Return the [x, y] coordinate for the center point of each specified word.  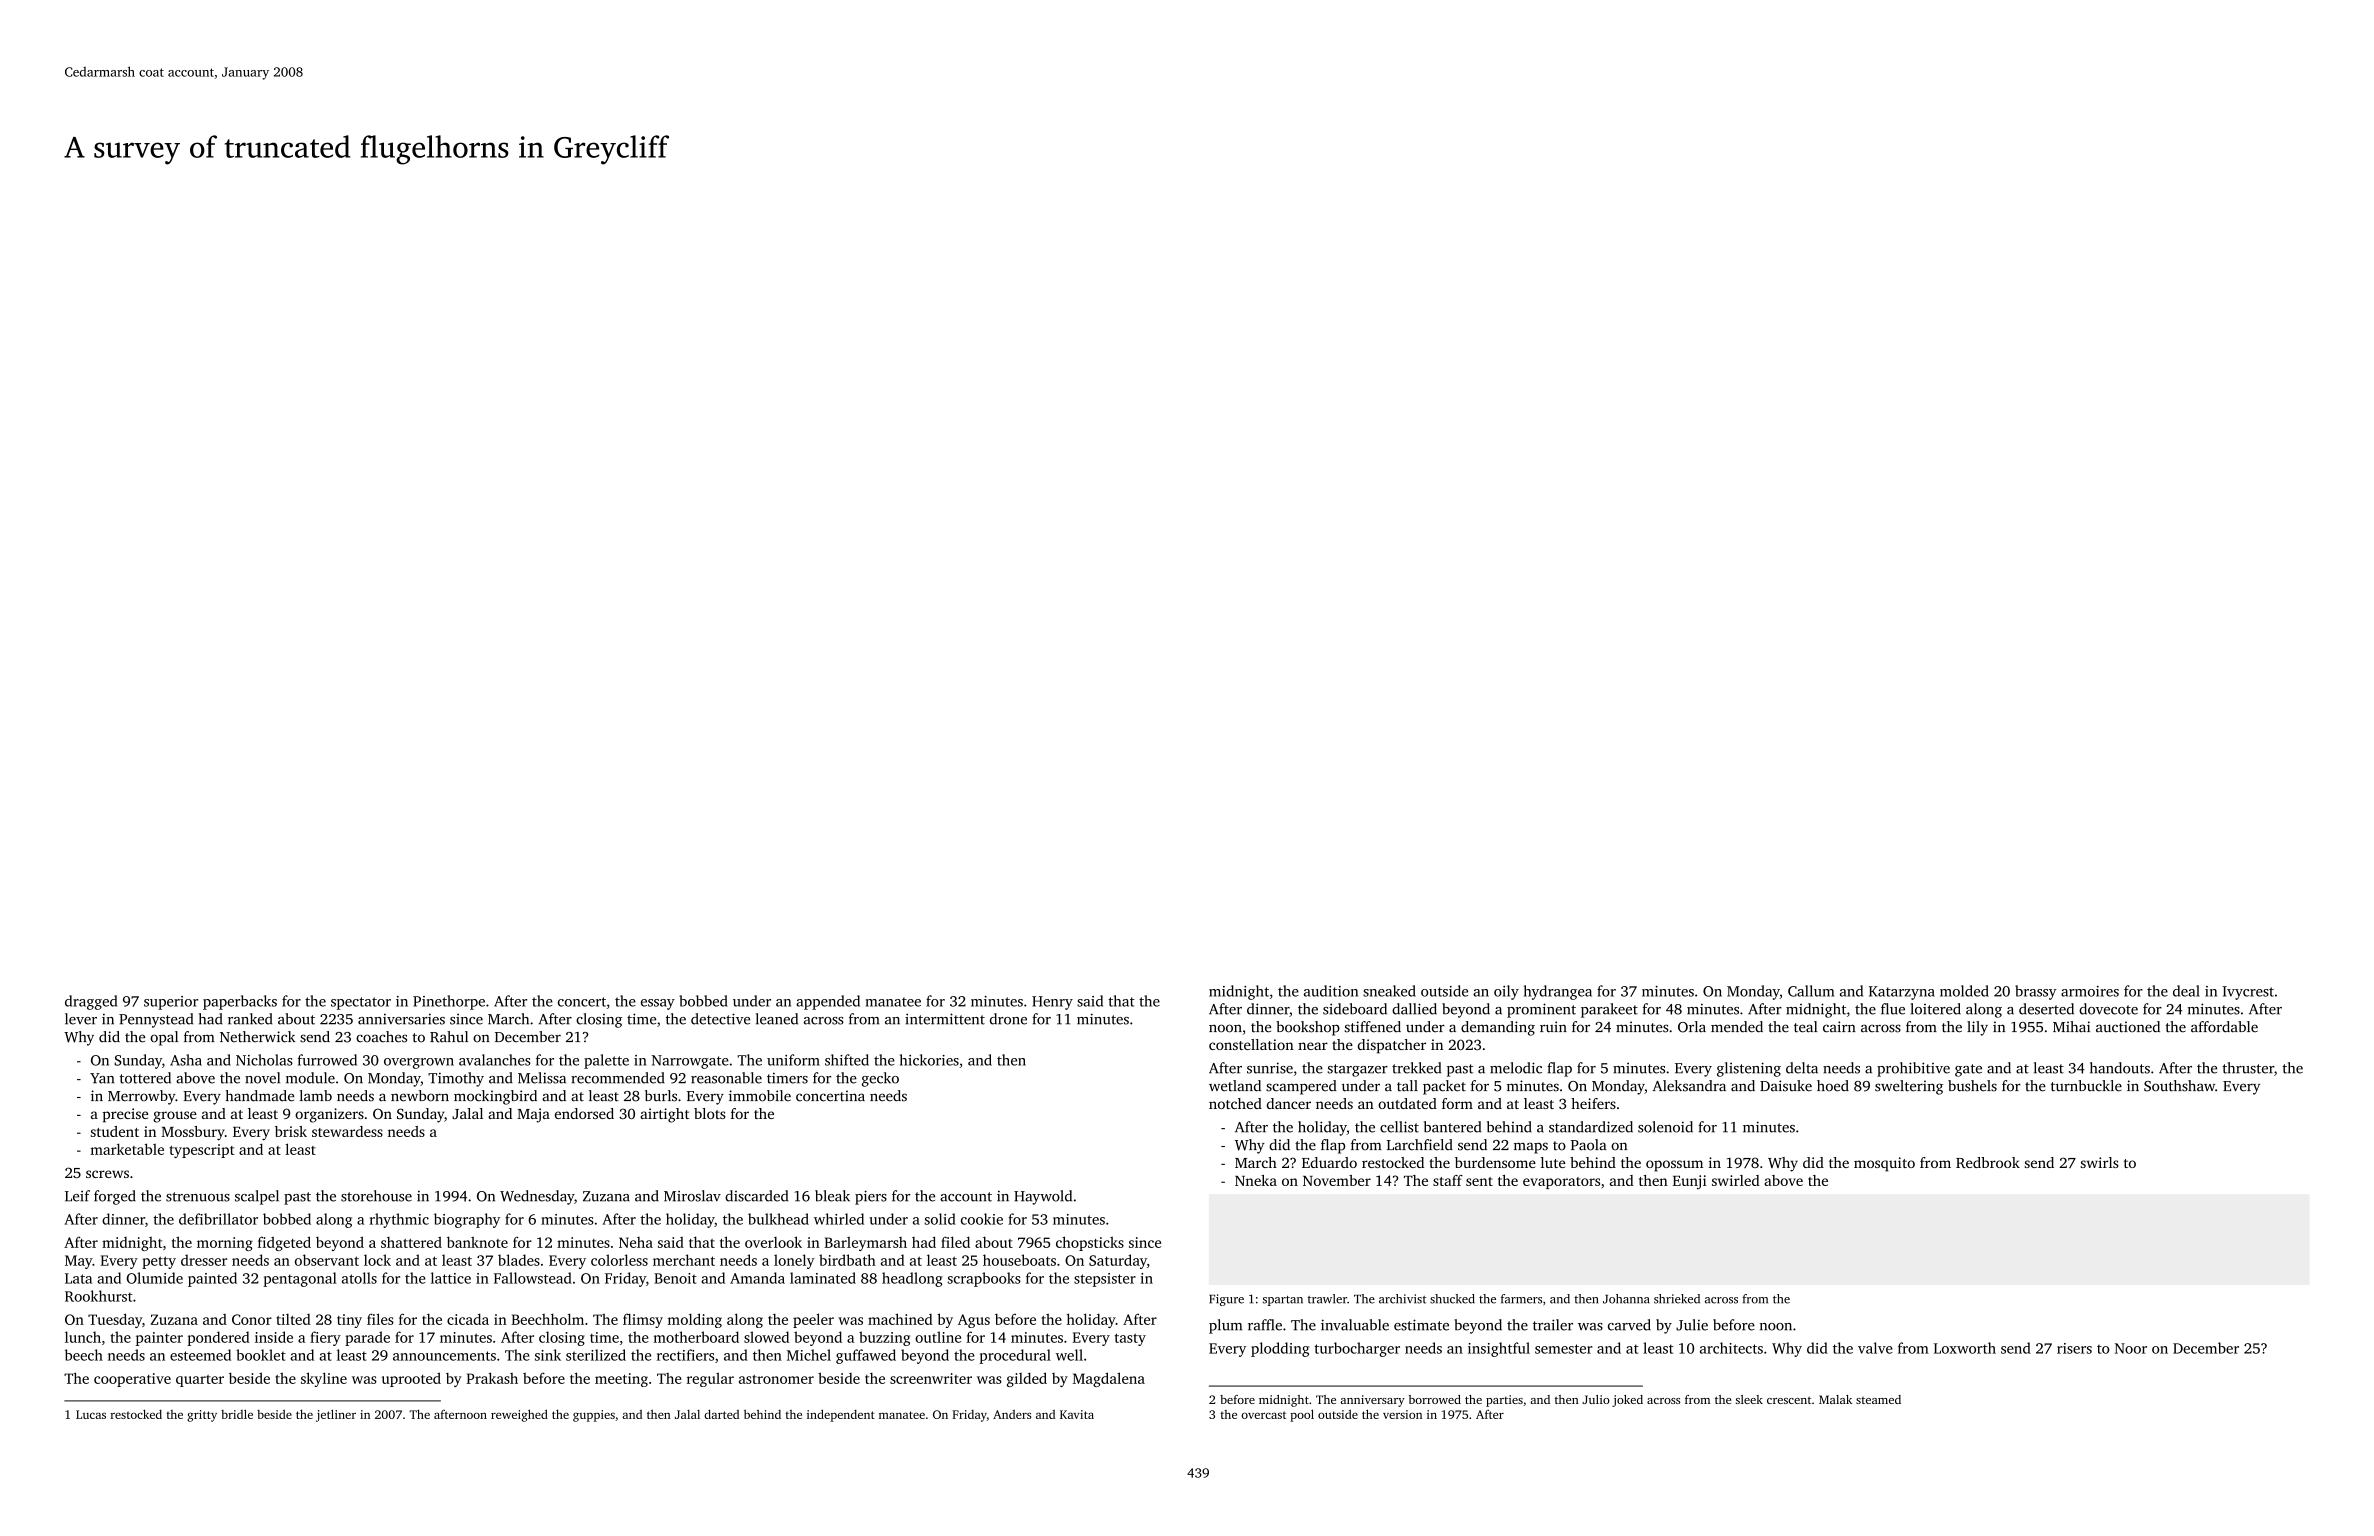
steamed [1878, 1399]
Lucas [91, 1414]
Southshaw [2179, 1086]
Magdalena [1109, 1379]
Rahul [449, 1037]
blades [519, 1260]
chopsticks [1090, 1243]
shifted [847, 1060]
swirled [1736, 1180]
